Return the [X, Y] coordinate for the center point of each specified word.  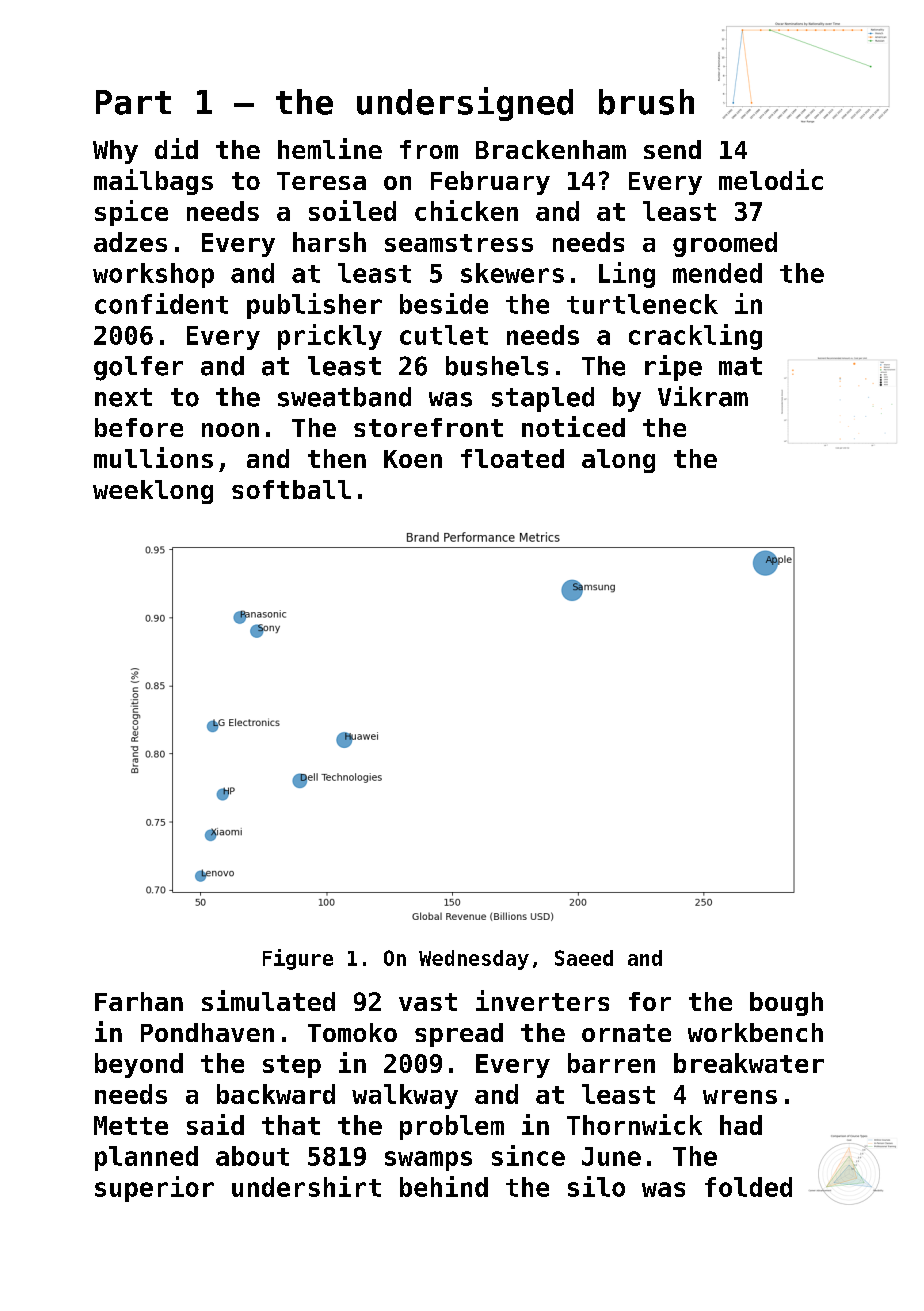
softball [291, 489]
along [618, 461]
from [429, 149]
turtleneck [642, 304]
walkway [405, 1096]
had [741, 1125]
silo [596, 1186]
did [176, 148]
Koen [413, 459]
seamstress [459, 243]
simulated [268, 1000]
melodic [771, 179]
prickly [330, 337]
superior [154, 1189]
